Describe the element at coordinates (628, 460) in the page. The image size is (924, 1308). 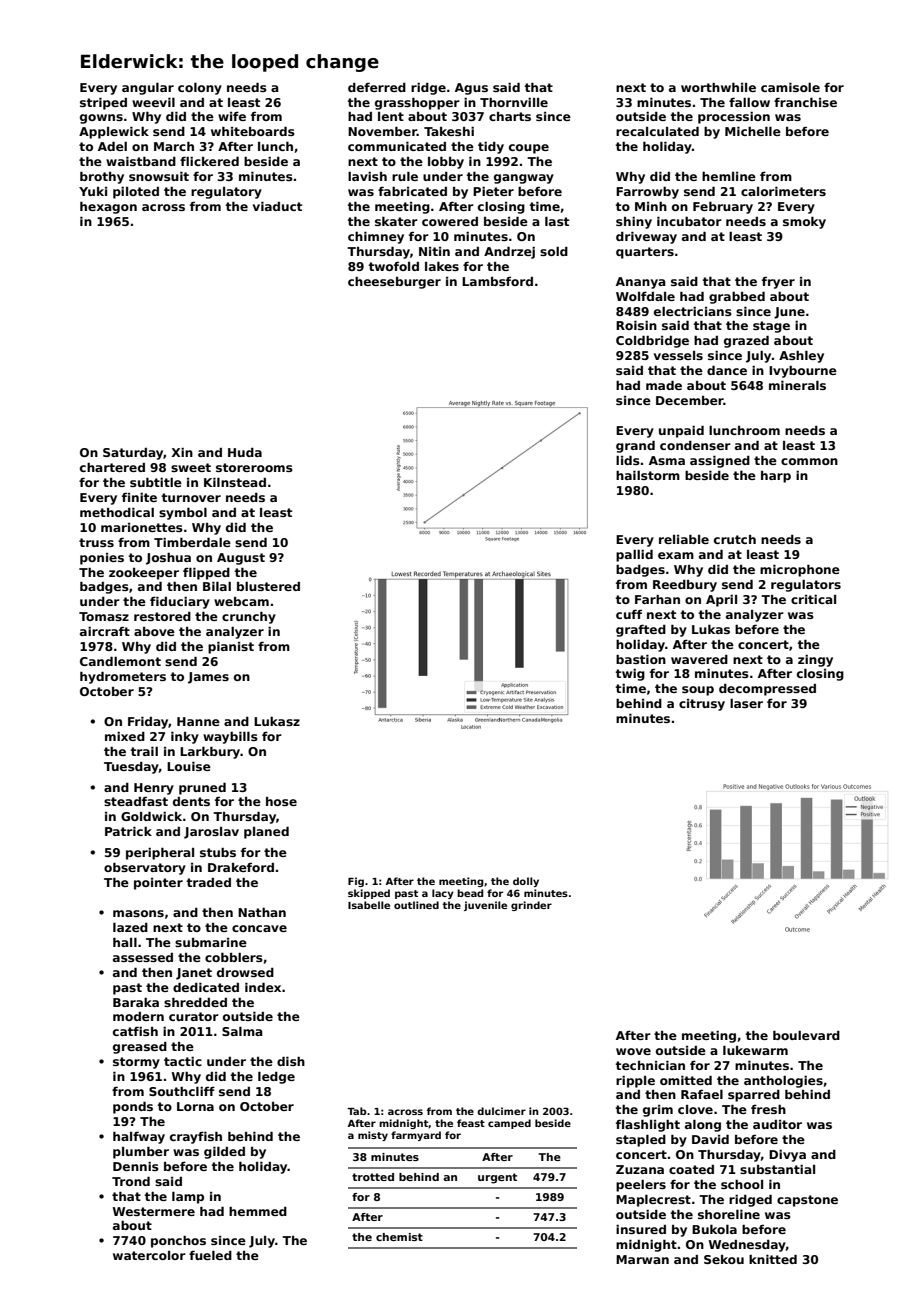
I see `lids` at that location.
